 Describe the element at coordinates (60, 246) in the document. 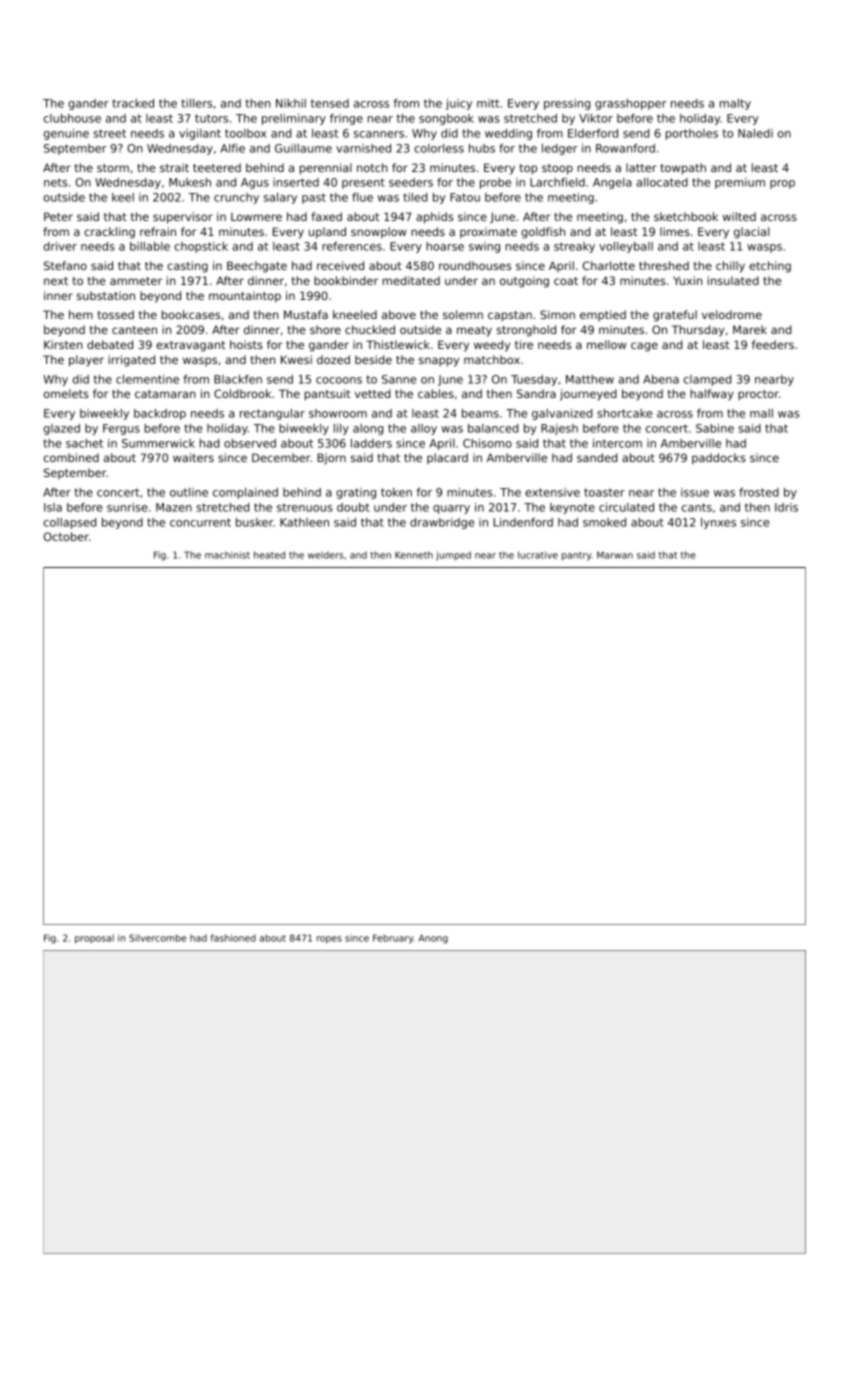

I see `driver` at that location.
